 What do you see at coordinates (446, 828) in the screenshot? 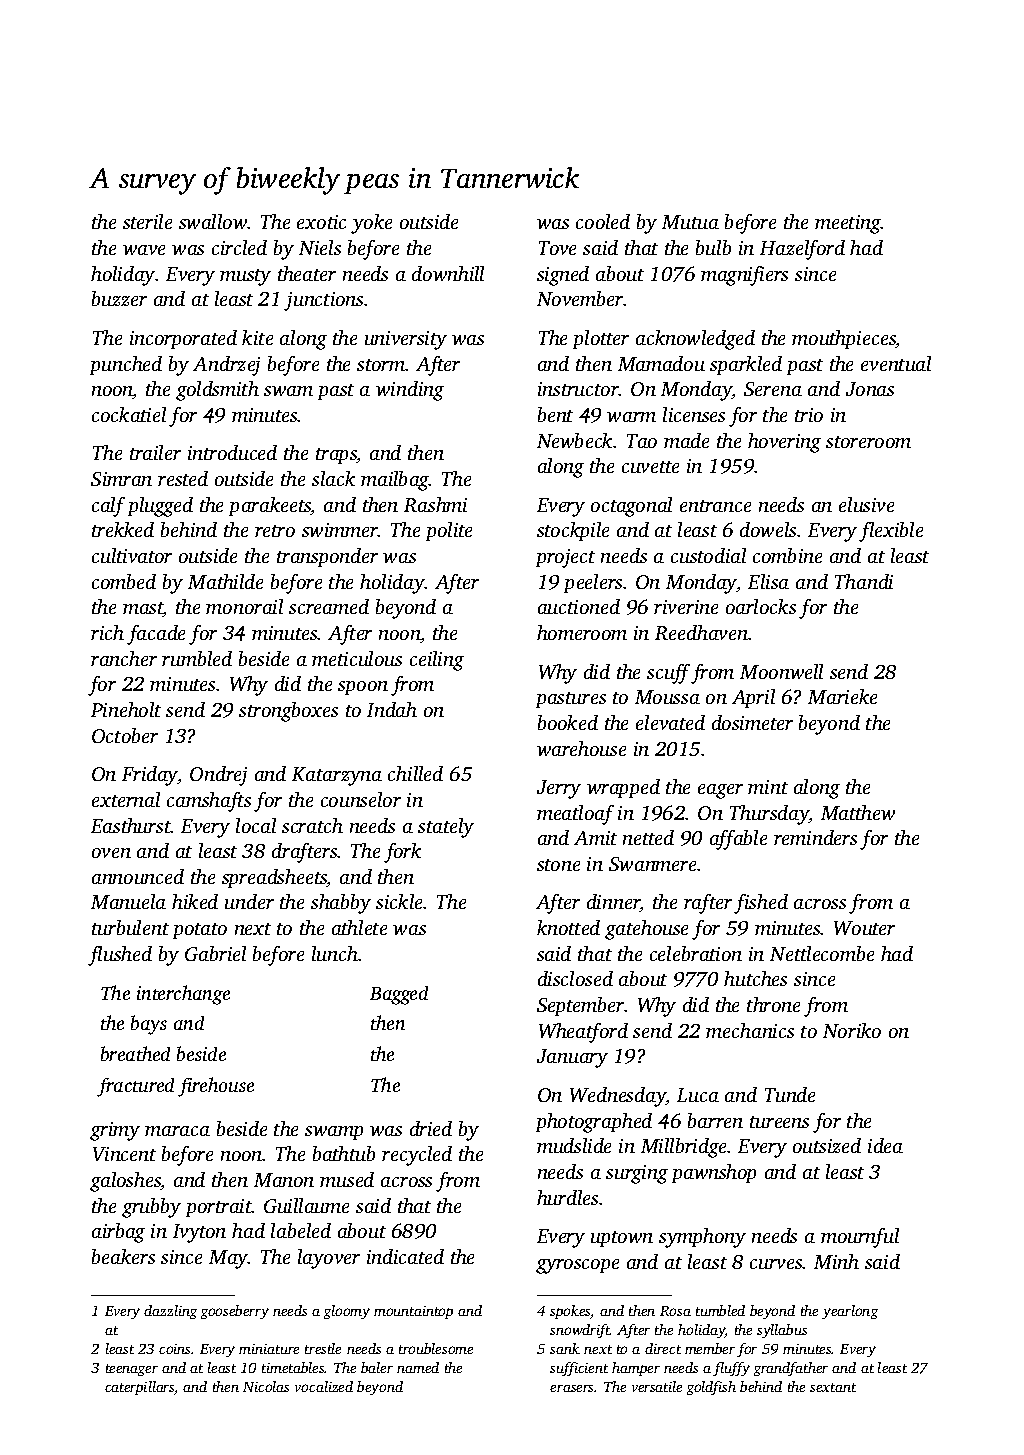
I see `stately` at bounding box center [446, 828].
